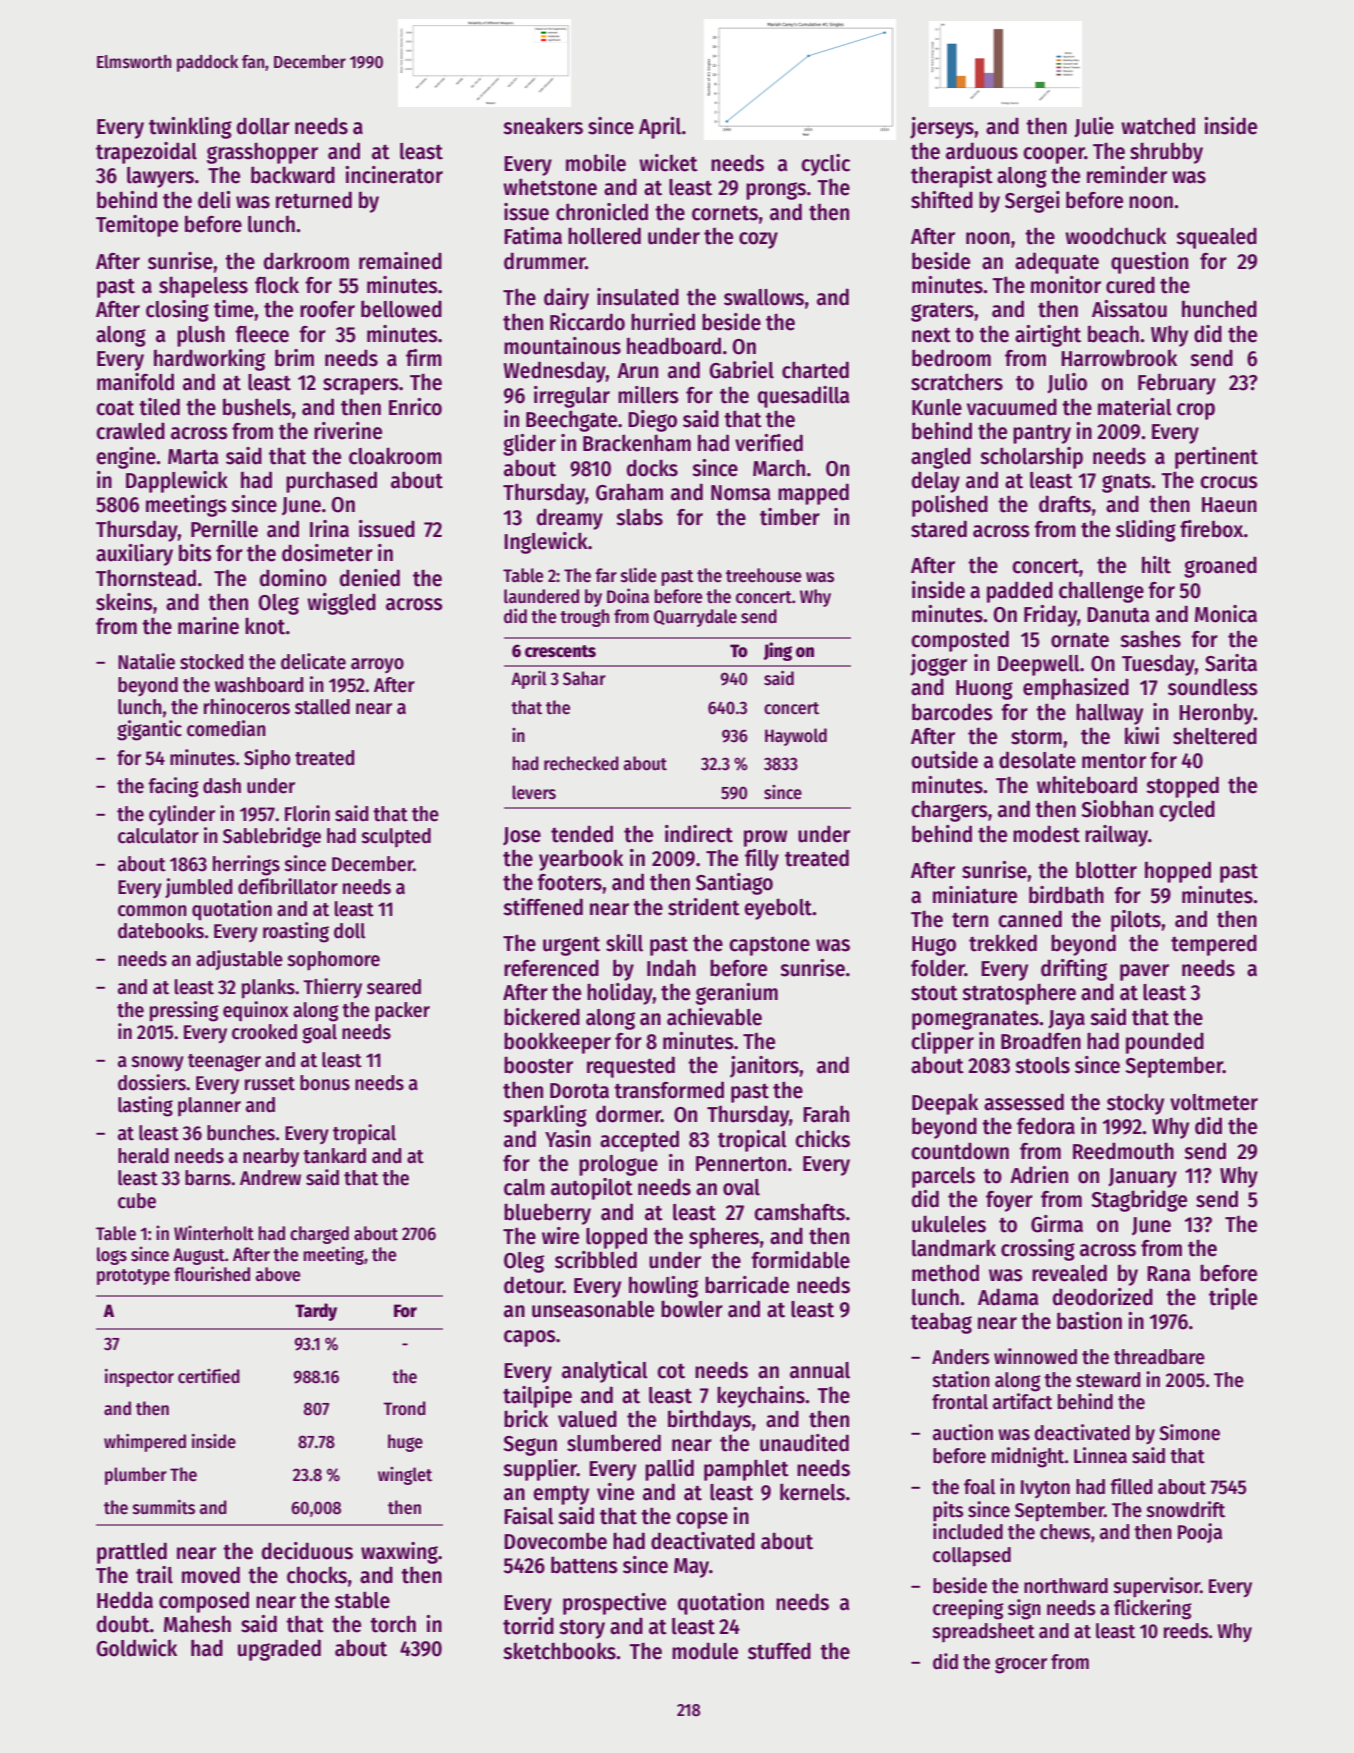 This screenshot has height=1753, width=1354. Describe the element at coordinates (247, 706) in the screenshot. I see `rhinoceros` at that location.
